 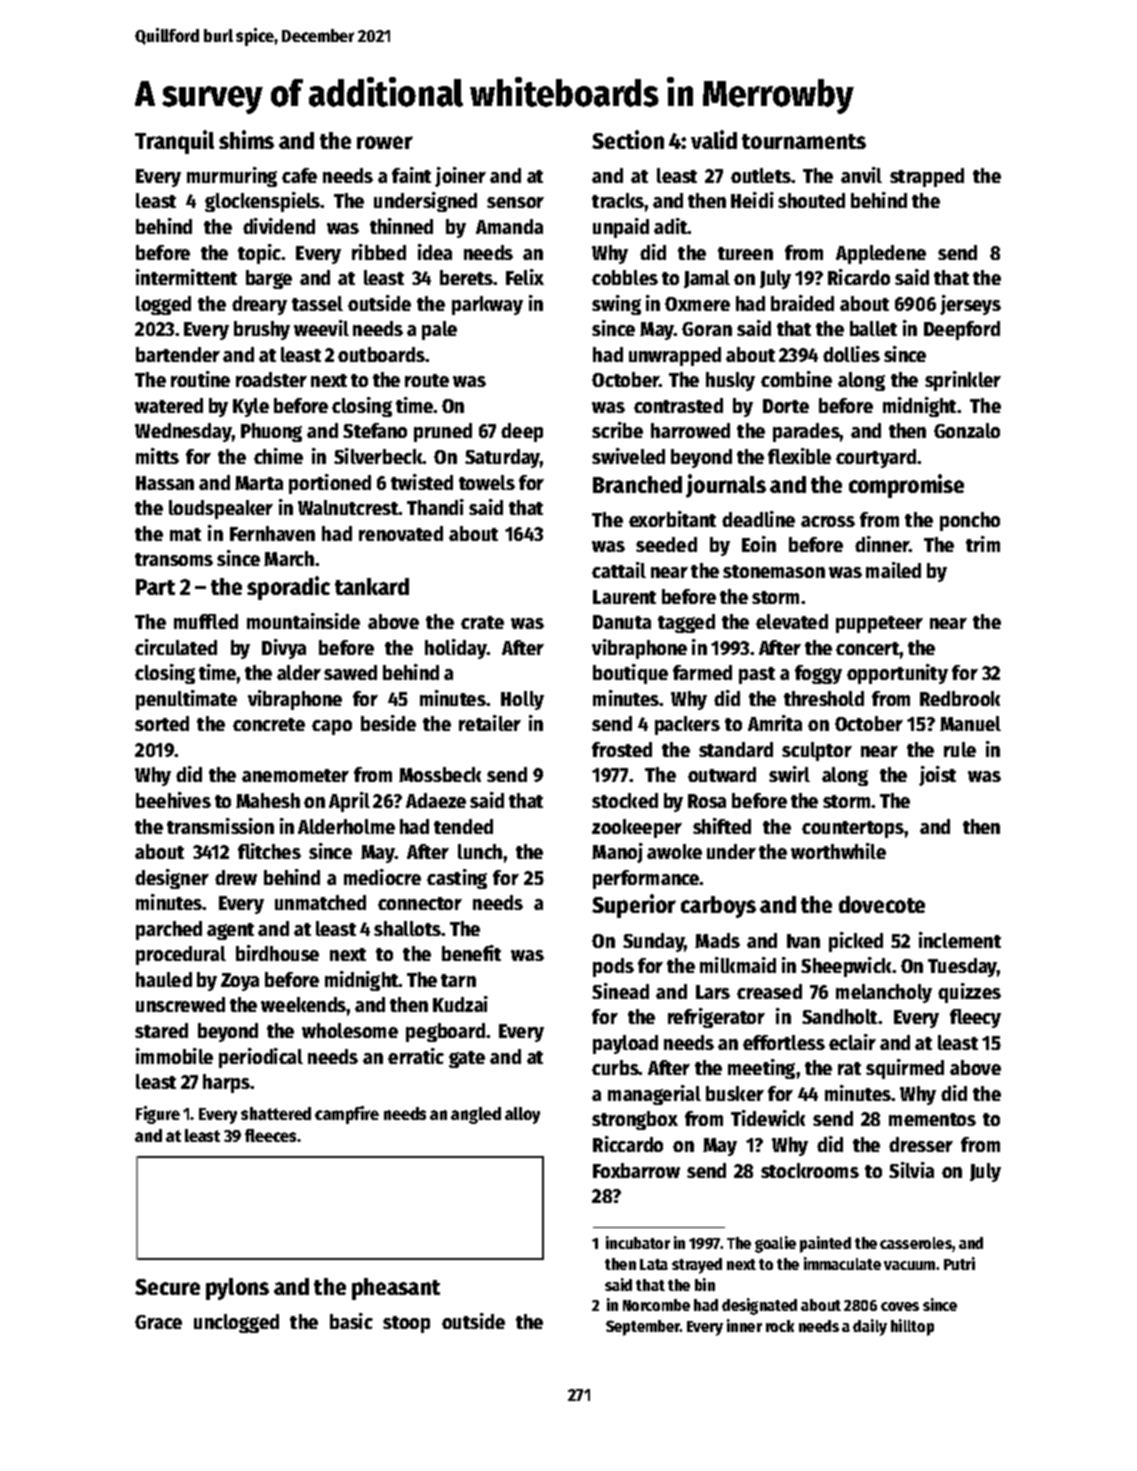 What do you see at coordinates (879, 624) in the page?
I see `puppeteer` at bounding box center [879, 624].
